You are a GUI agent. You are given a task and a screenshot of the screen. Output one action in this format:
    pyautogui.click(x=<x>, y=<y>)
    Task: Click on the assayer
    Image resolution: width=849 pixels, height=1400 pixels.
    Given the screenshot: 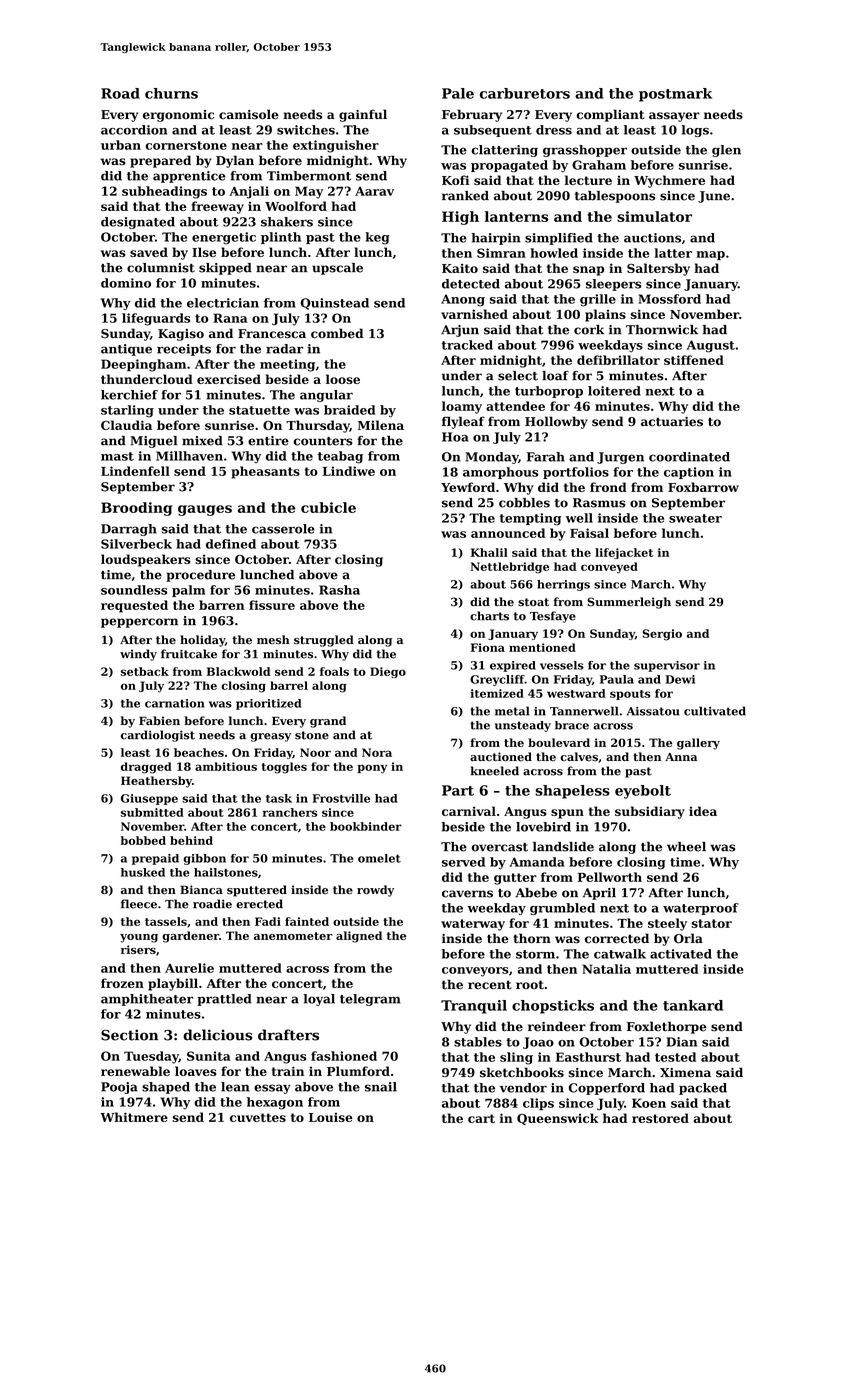 What is the action you would take?
    pyautogui.click(x=674, y=117)
